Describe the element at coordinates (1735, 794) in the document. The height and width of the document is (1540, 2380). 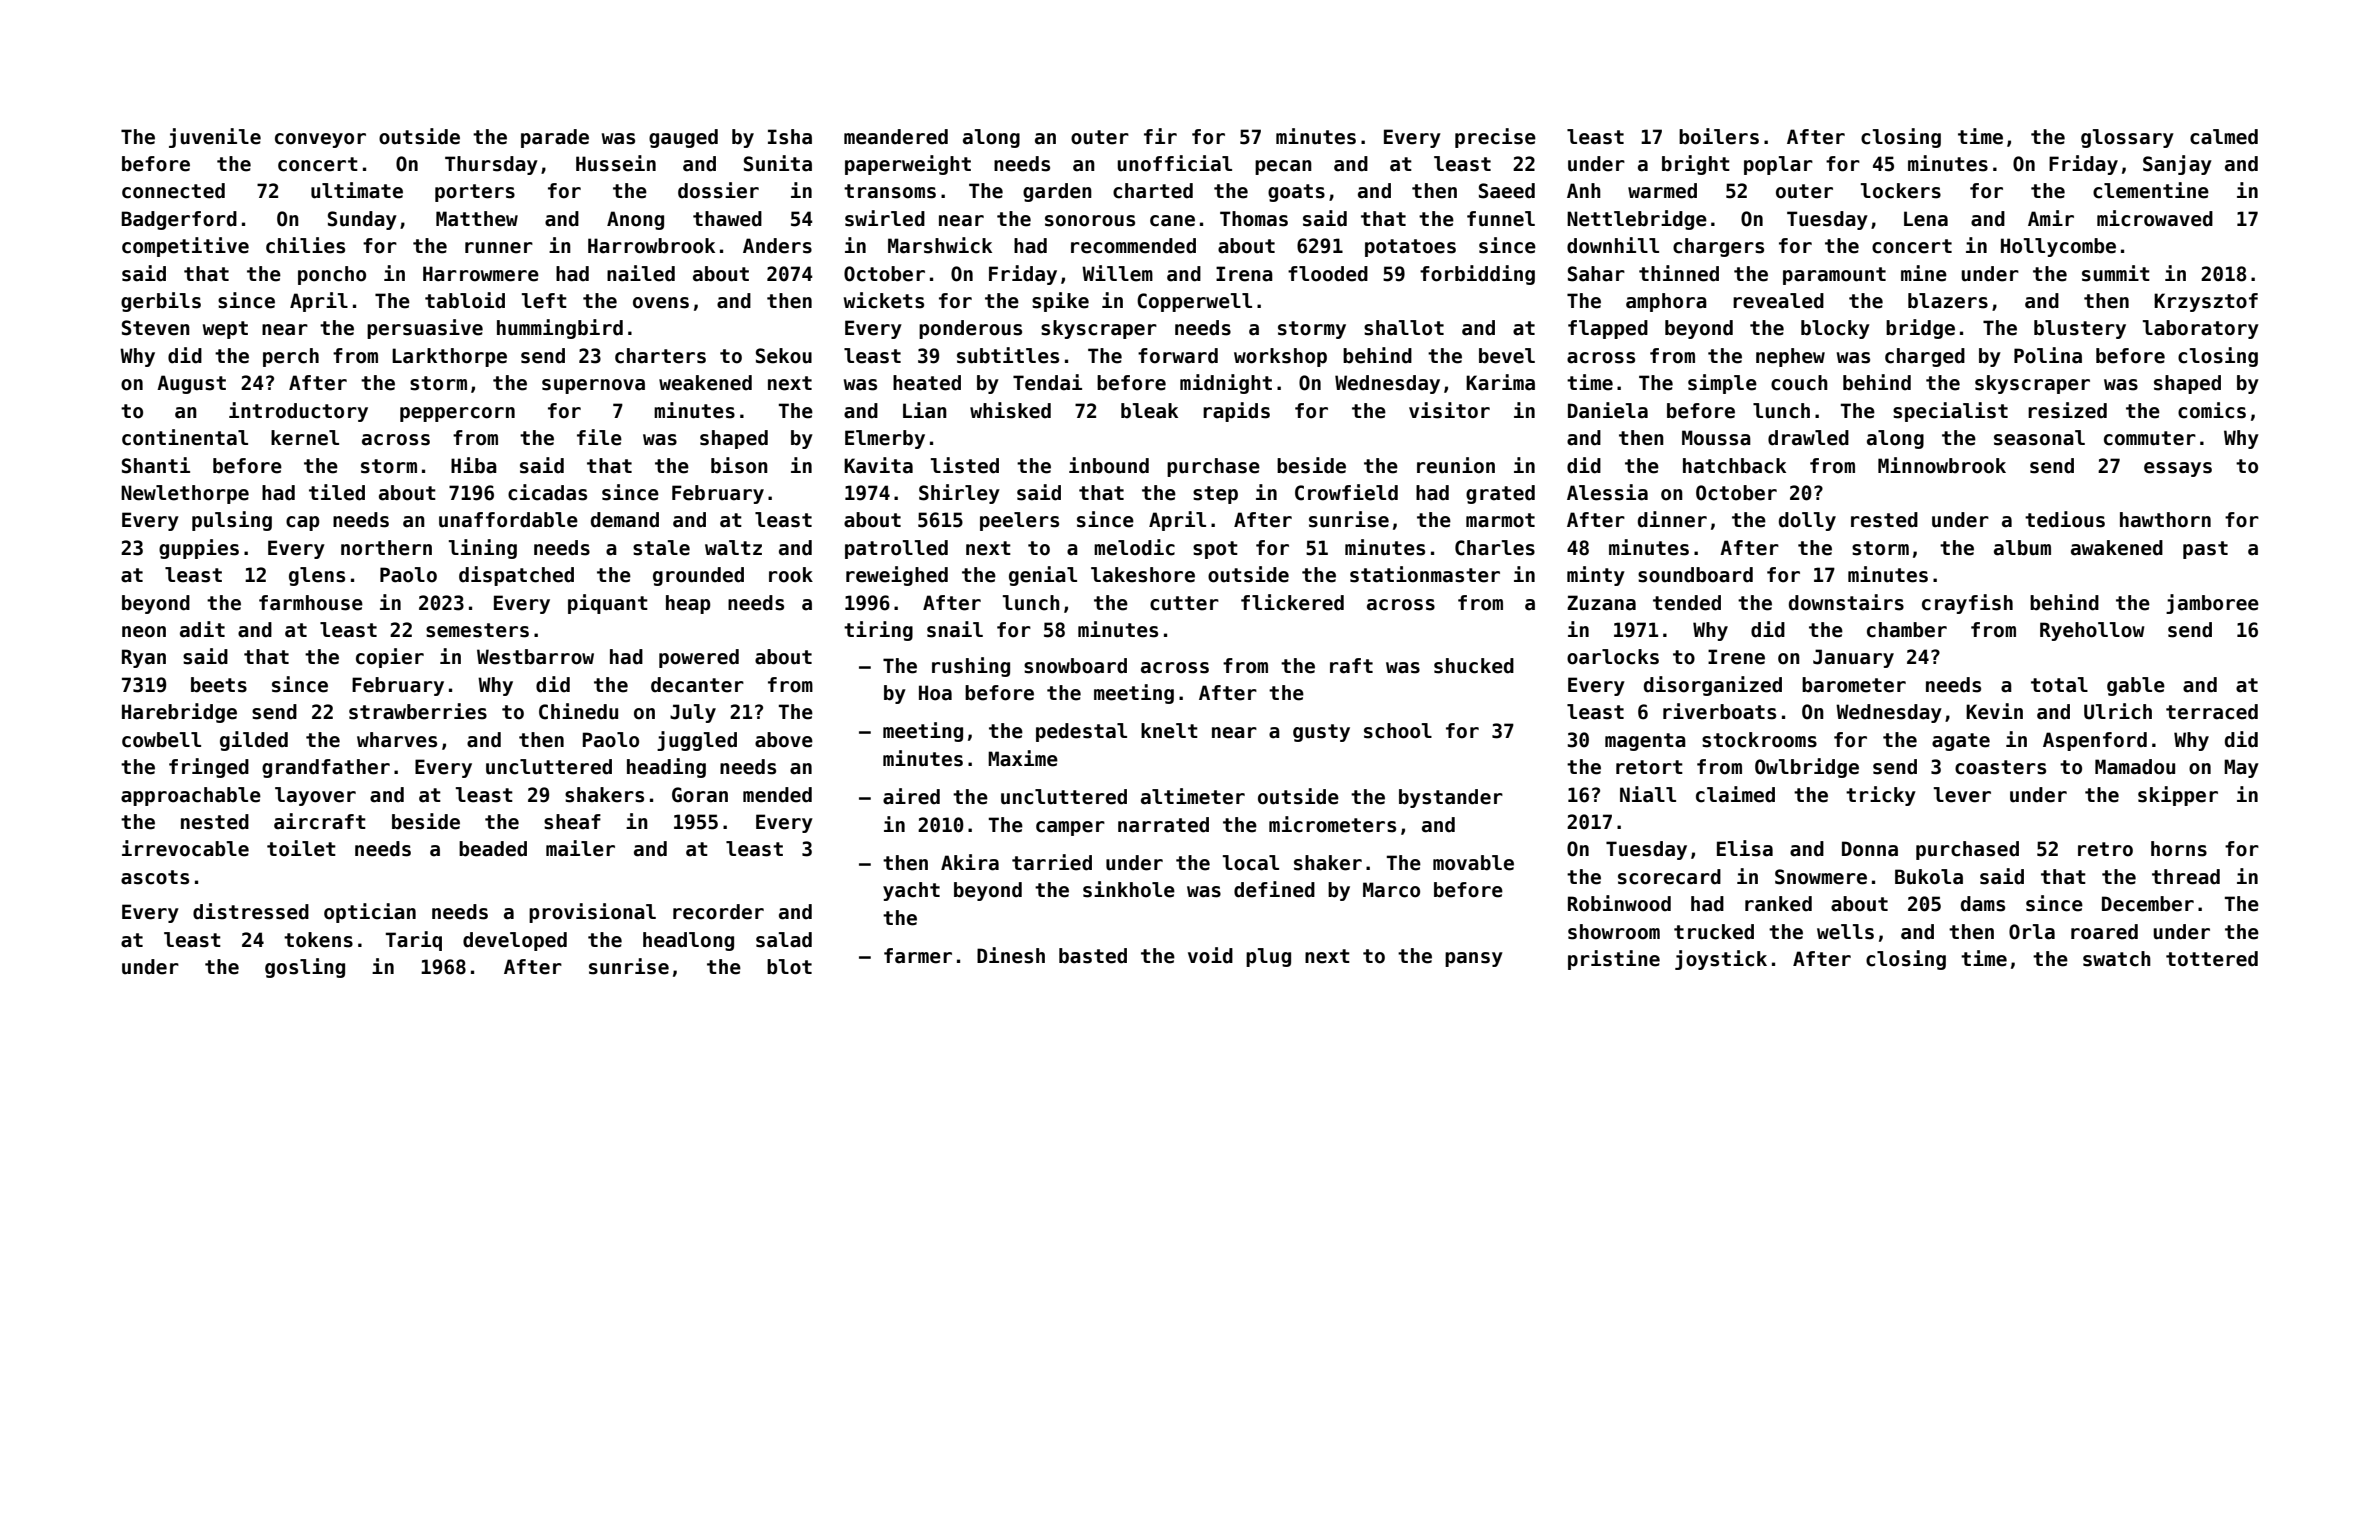
I see `claimed` at that location.
